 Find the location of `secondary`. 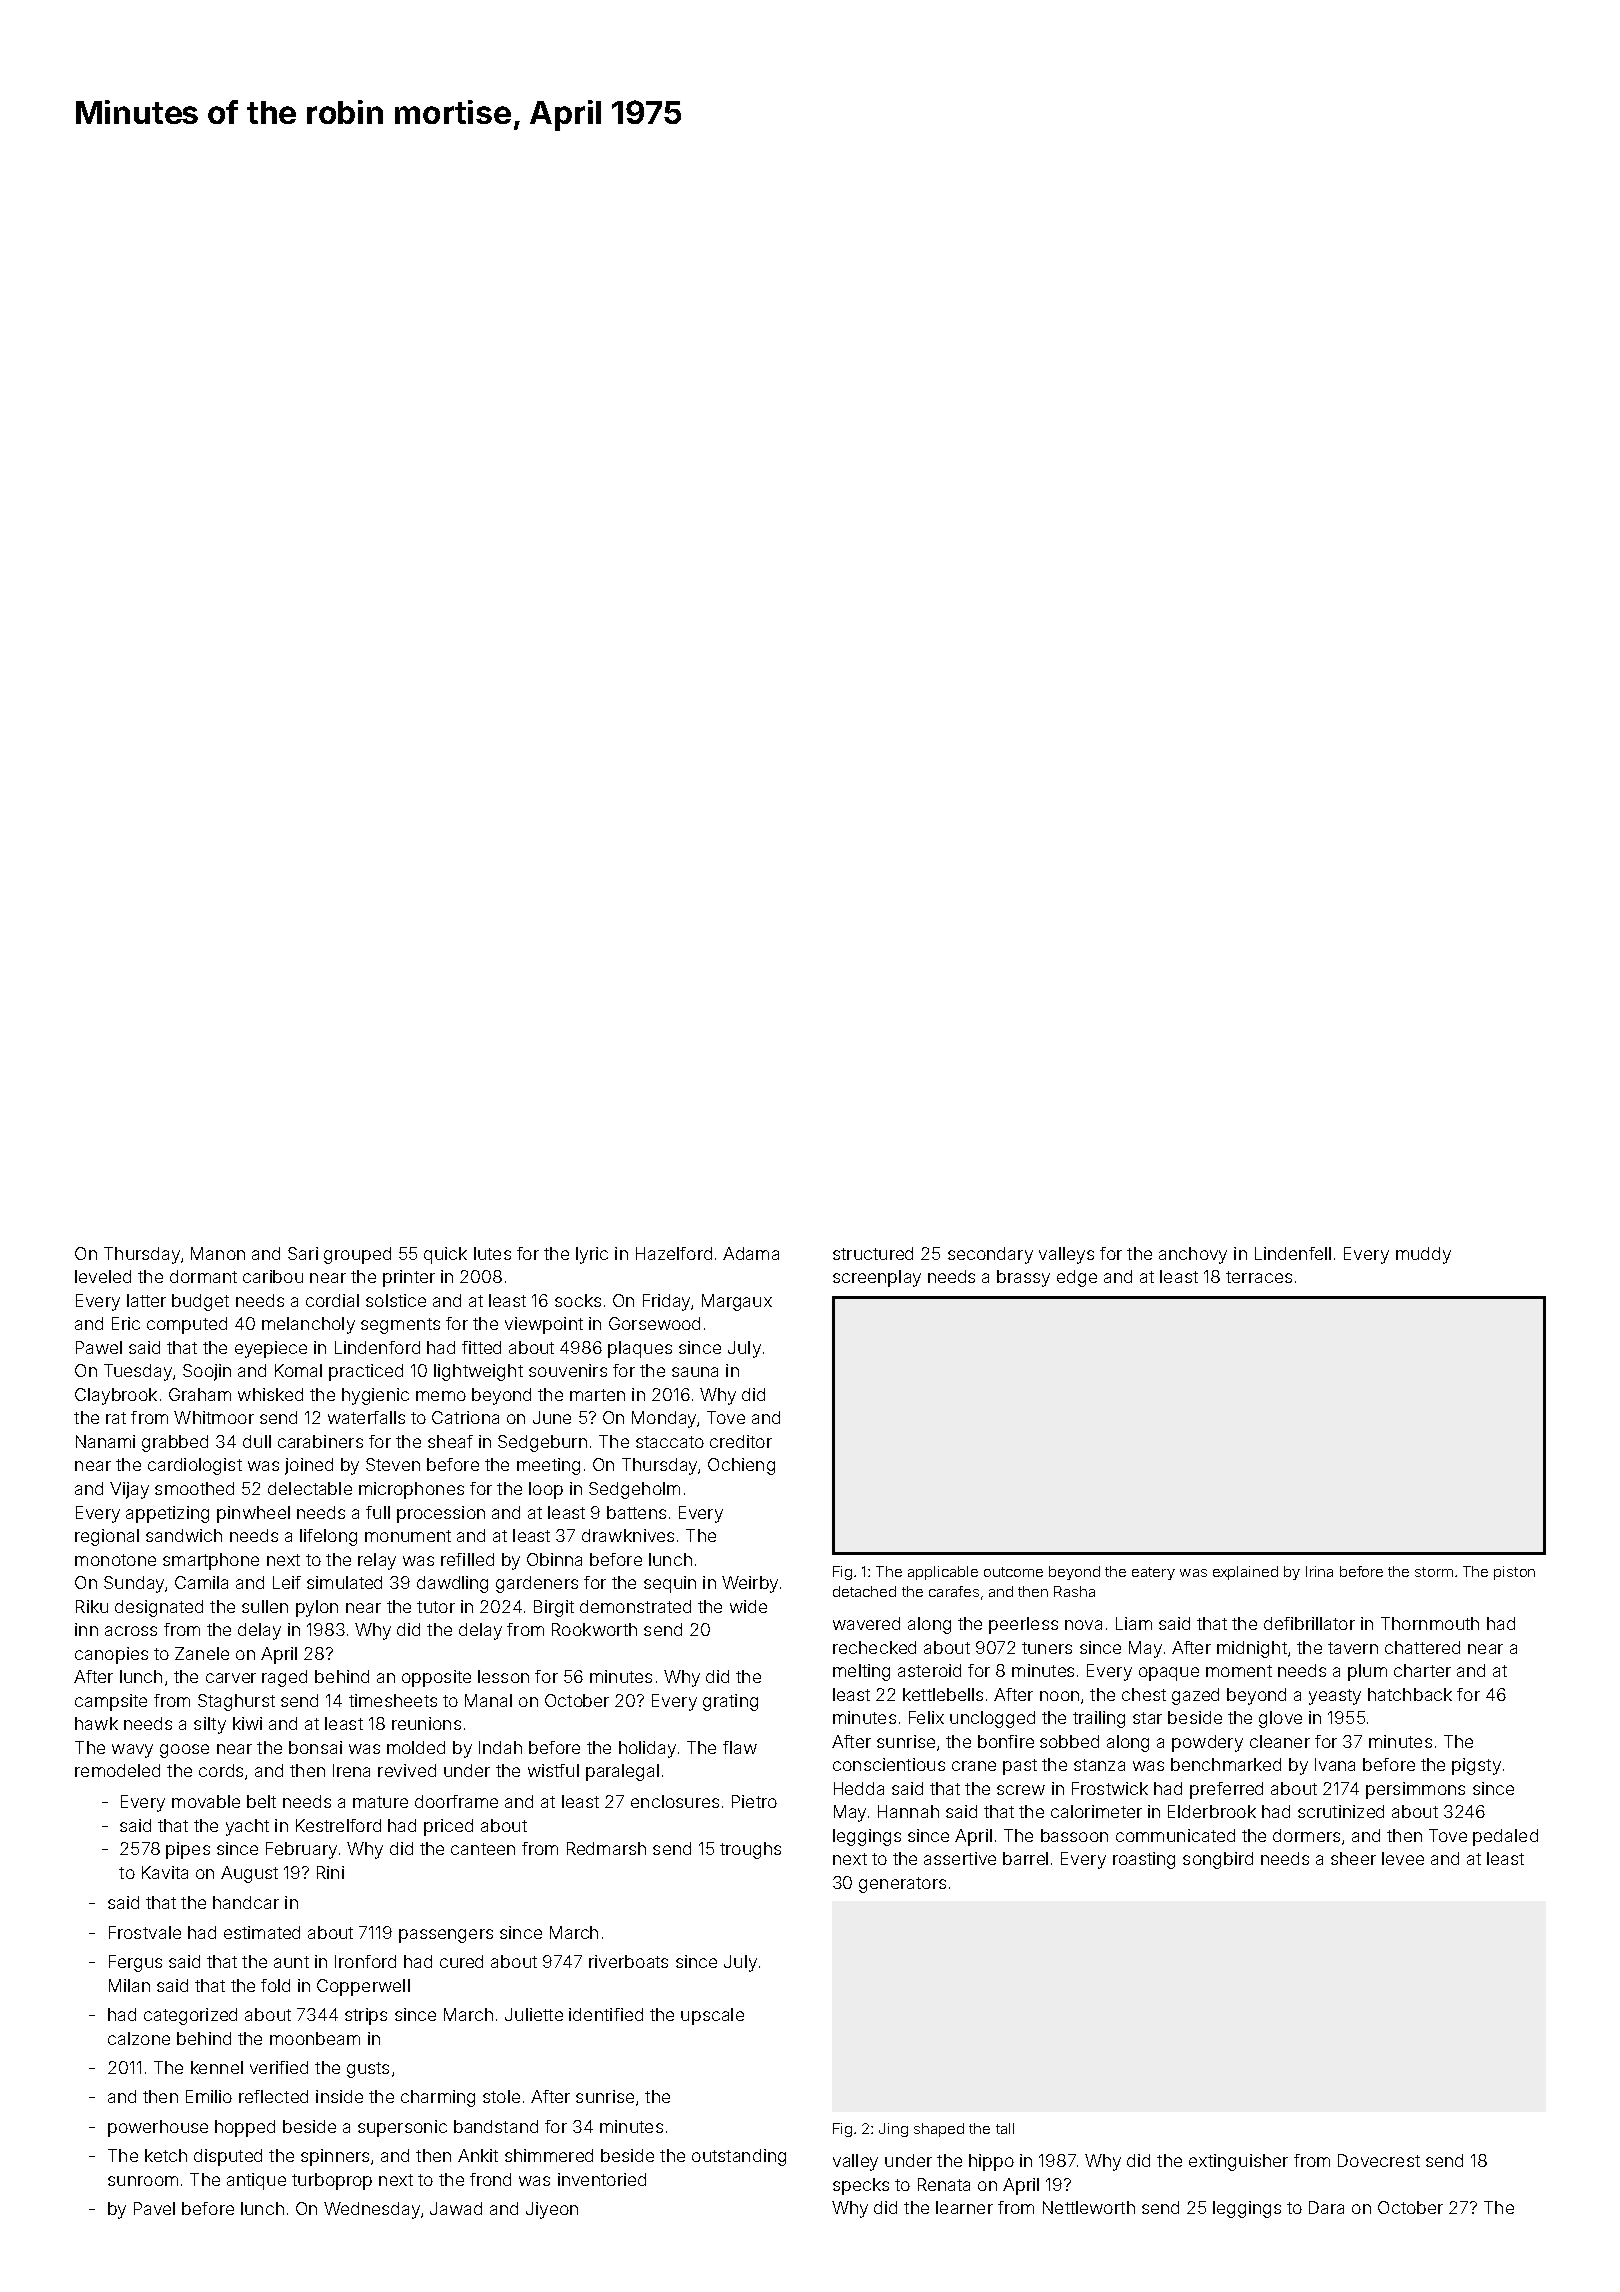

secondary is located at coordinates (990, 1255).
